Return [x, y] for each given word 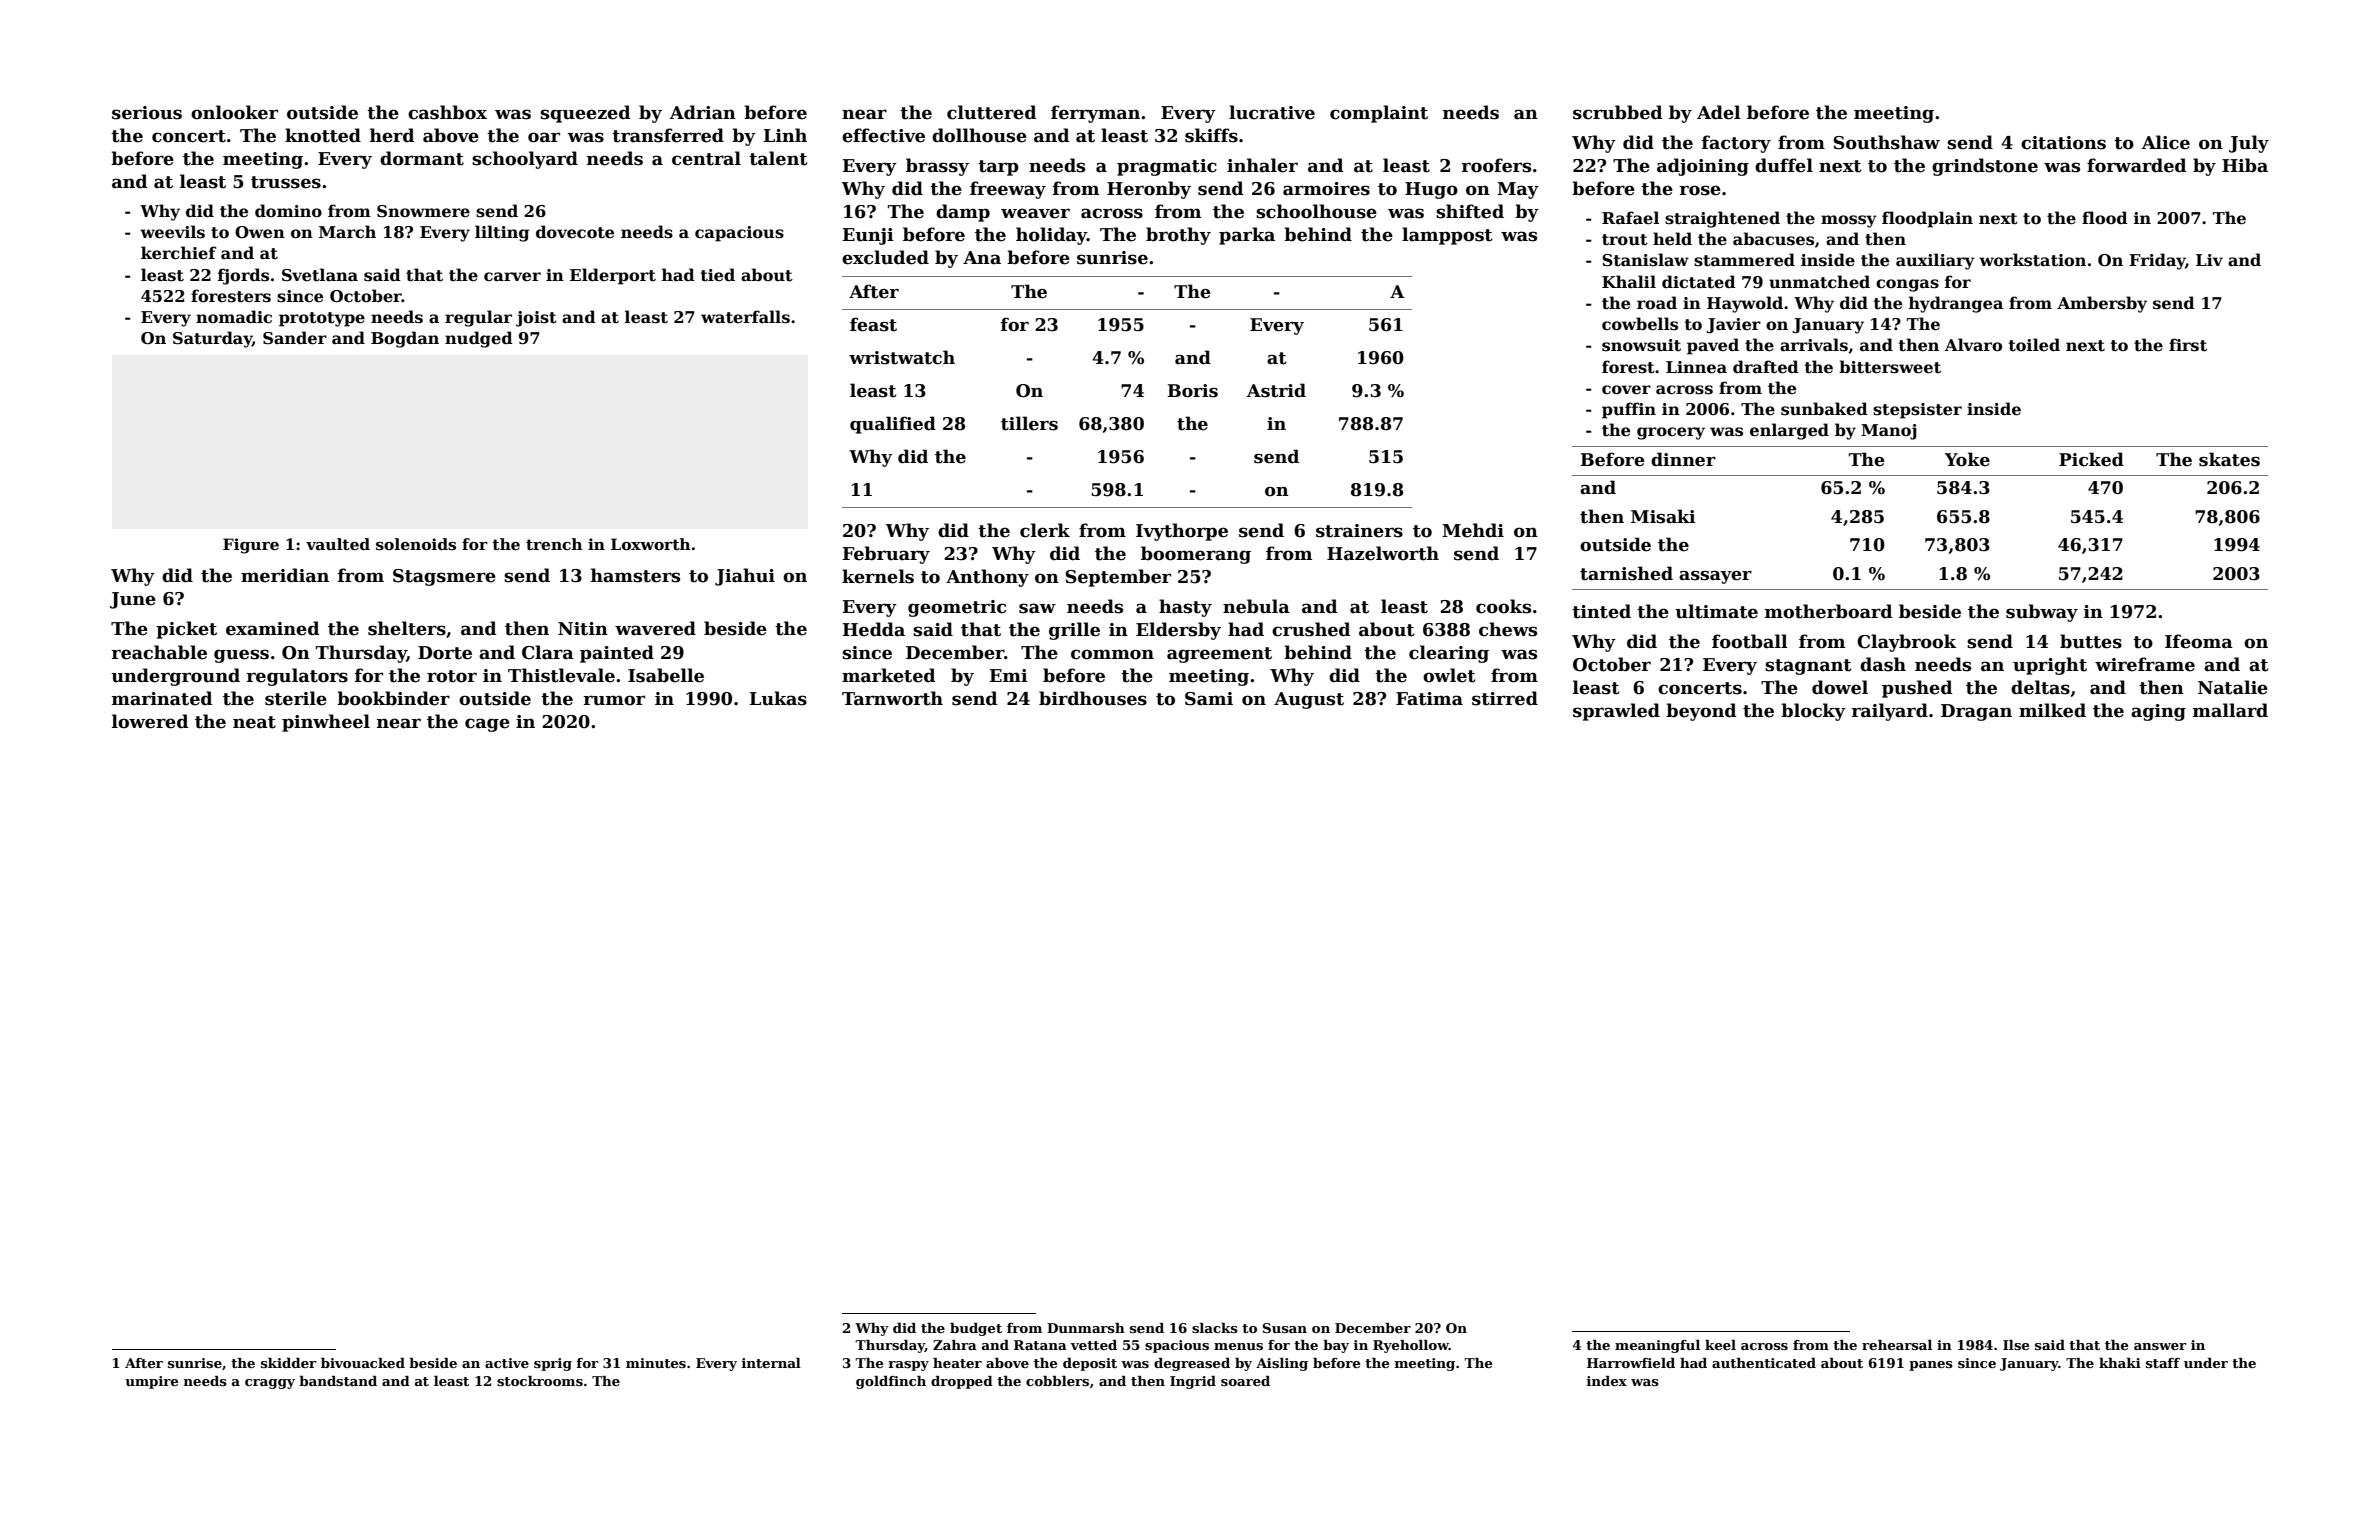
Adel [1719, 112]
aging [2158, 712]
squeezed [585, 114]
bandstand [338, 1381]
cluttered [992, 112]
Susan [1285, 1328]
